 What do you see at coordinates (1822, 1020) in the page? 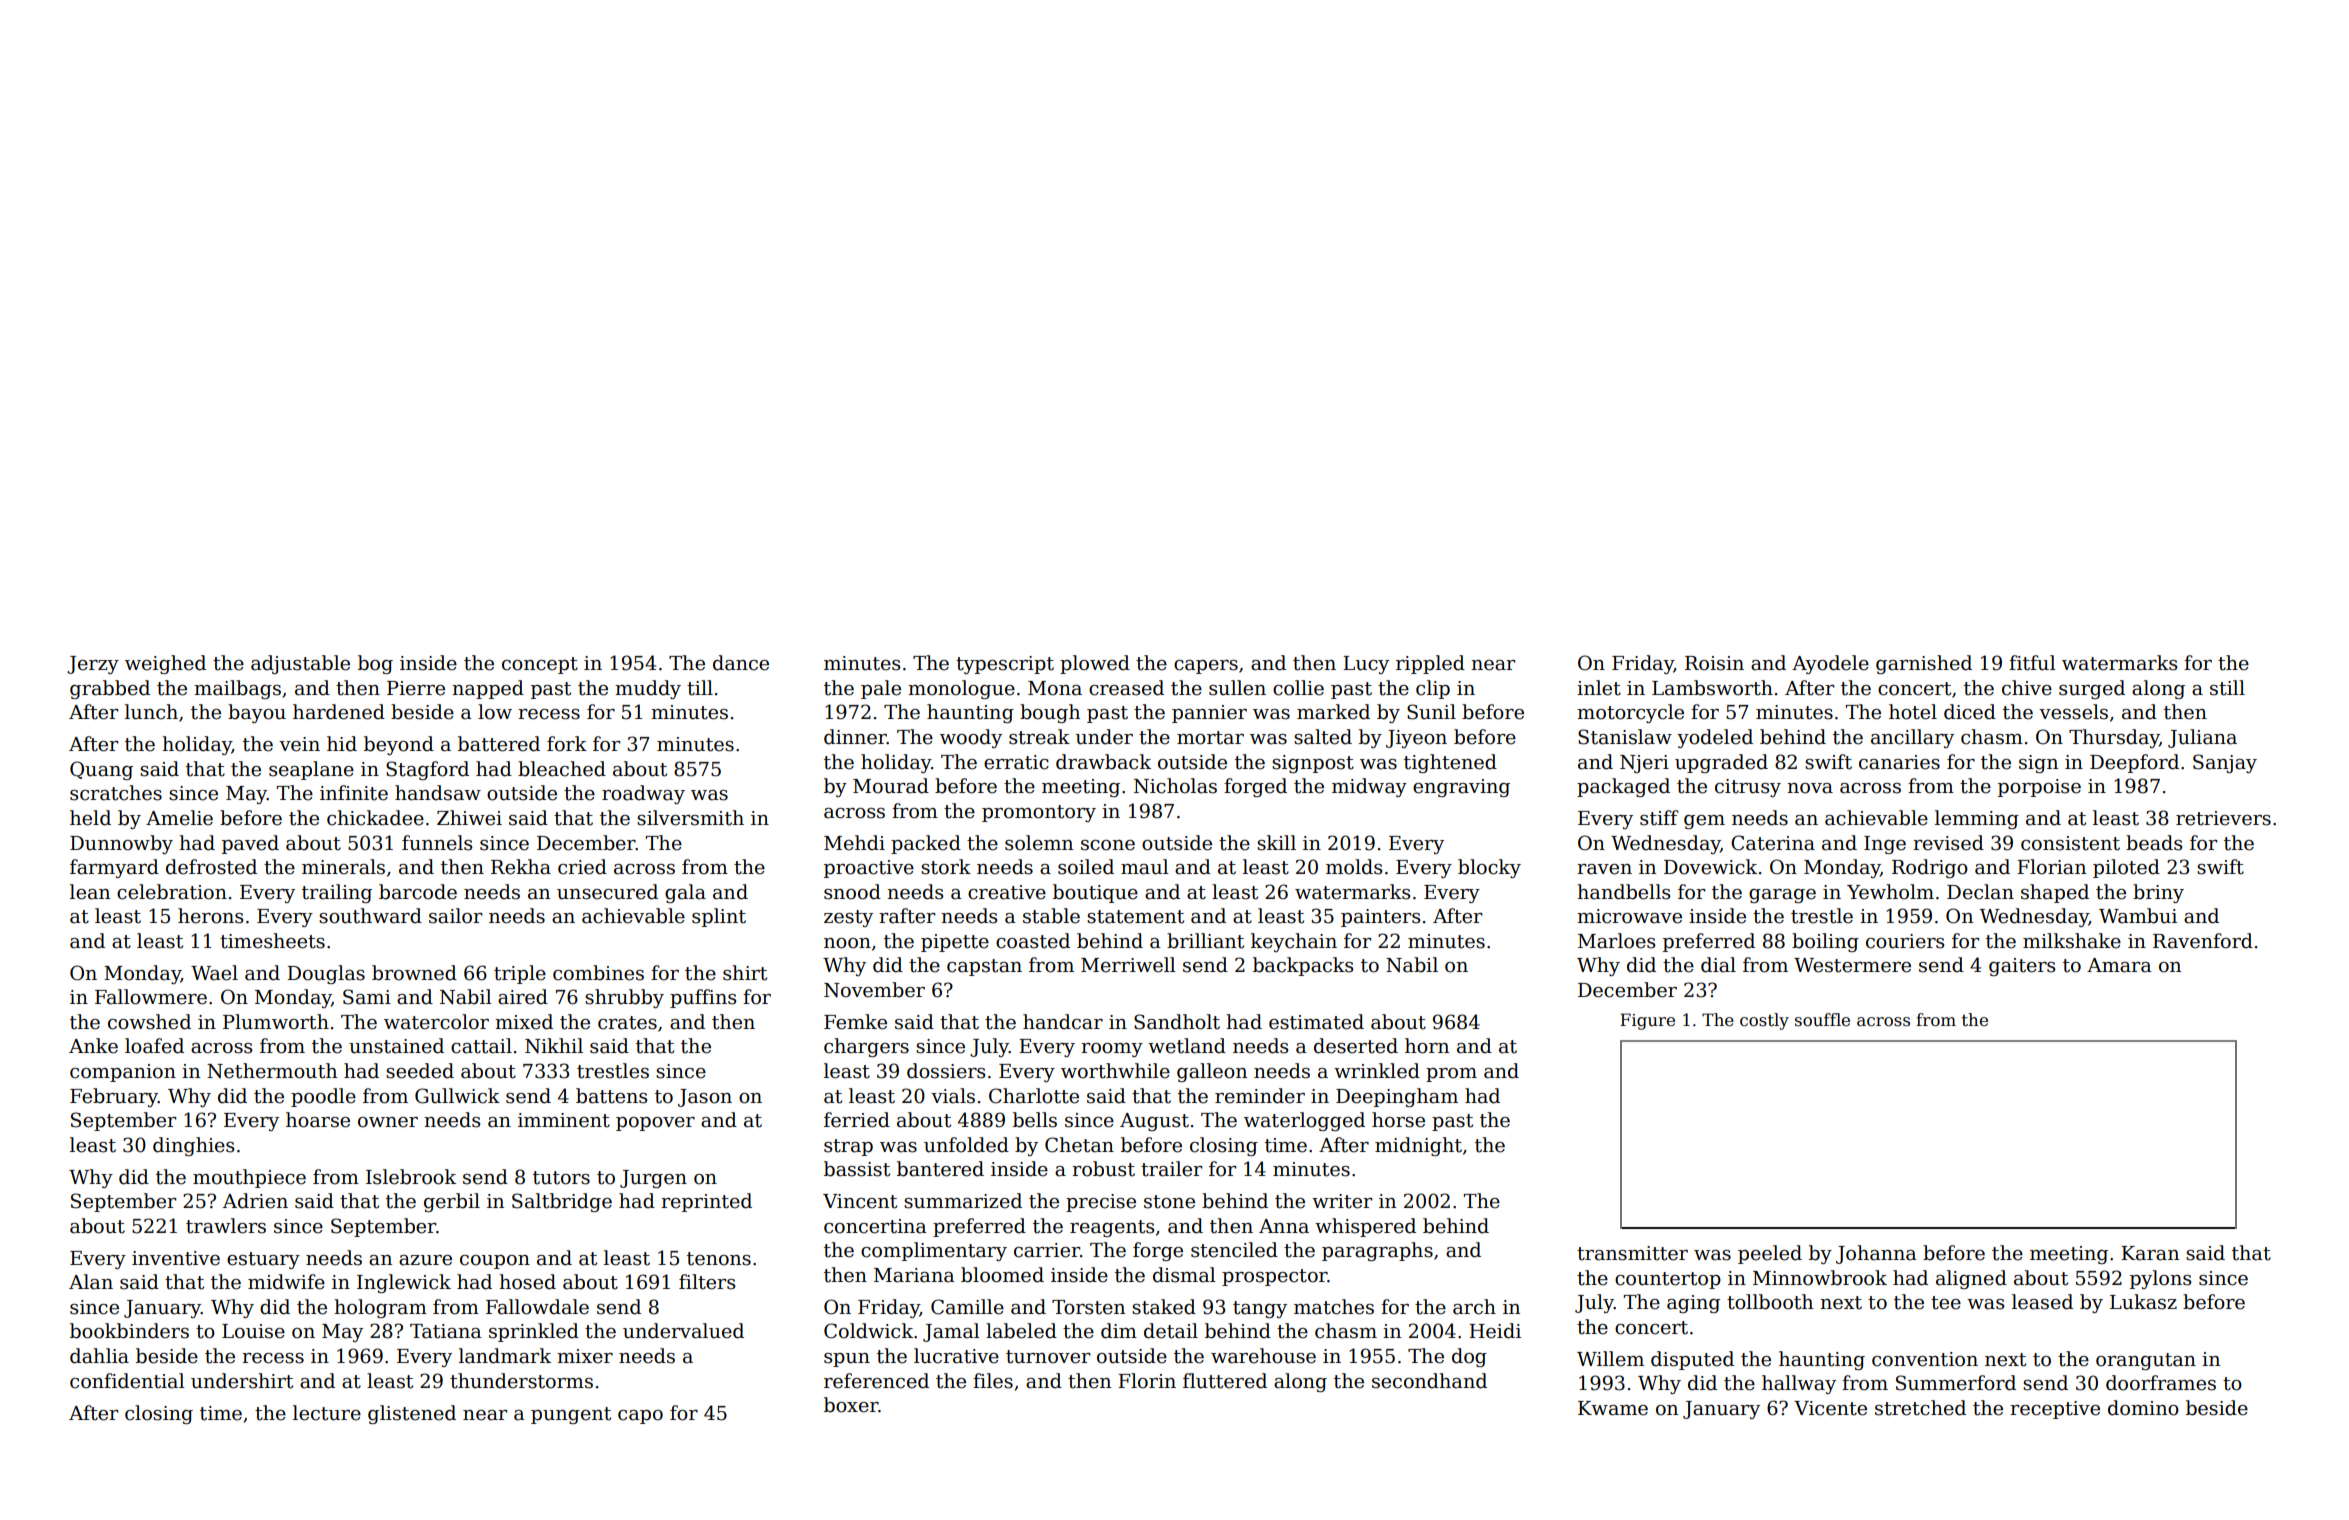
I see `souffle` at bounding box center [1822, 1020].
